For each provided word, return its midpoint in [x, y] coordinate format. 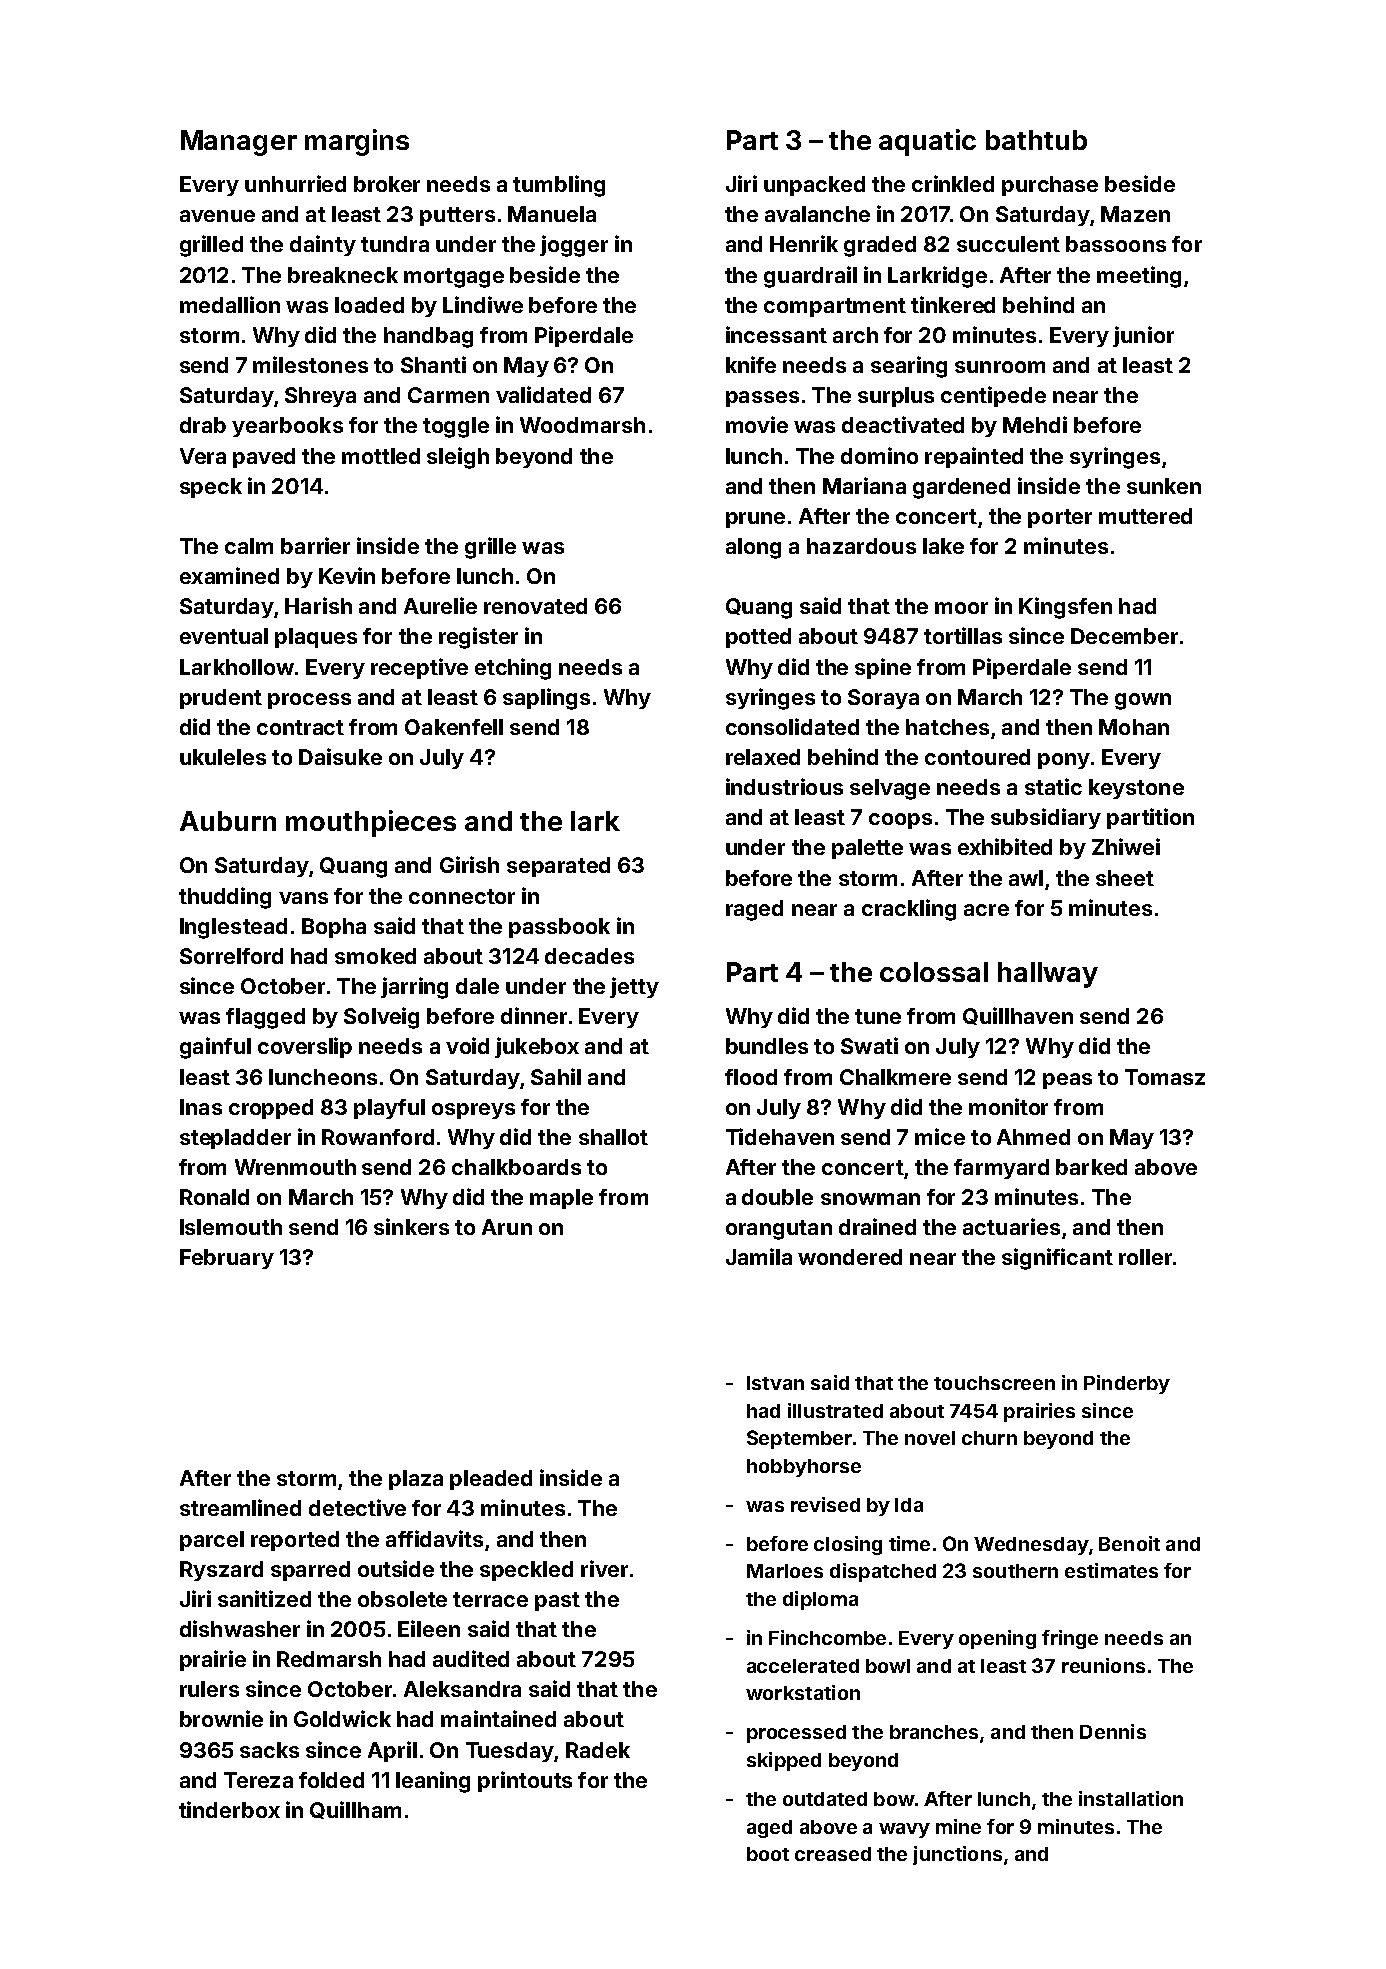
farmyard [1001, 1169]
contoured [977, 757]
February [227, 1259]
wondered [850, 1257]
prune [755, 520]
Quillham [355, 1810]
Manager [239, 143]
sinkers [411, 1226]
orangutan [779, 1230]
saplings [546, 699]
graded [880, 246]
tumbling [559, 186]
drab [203, 425]
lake [943, 546]
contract [300, 727]
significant [1057, 1259]
